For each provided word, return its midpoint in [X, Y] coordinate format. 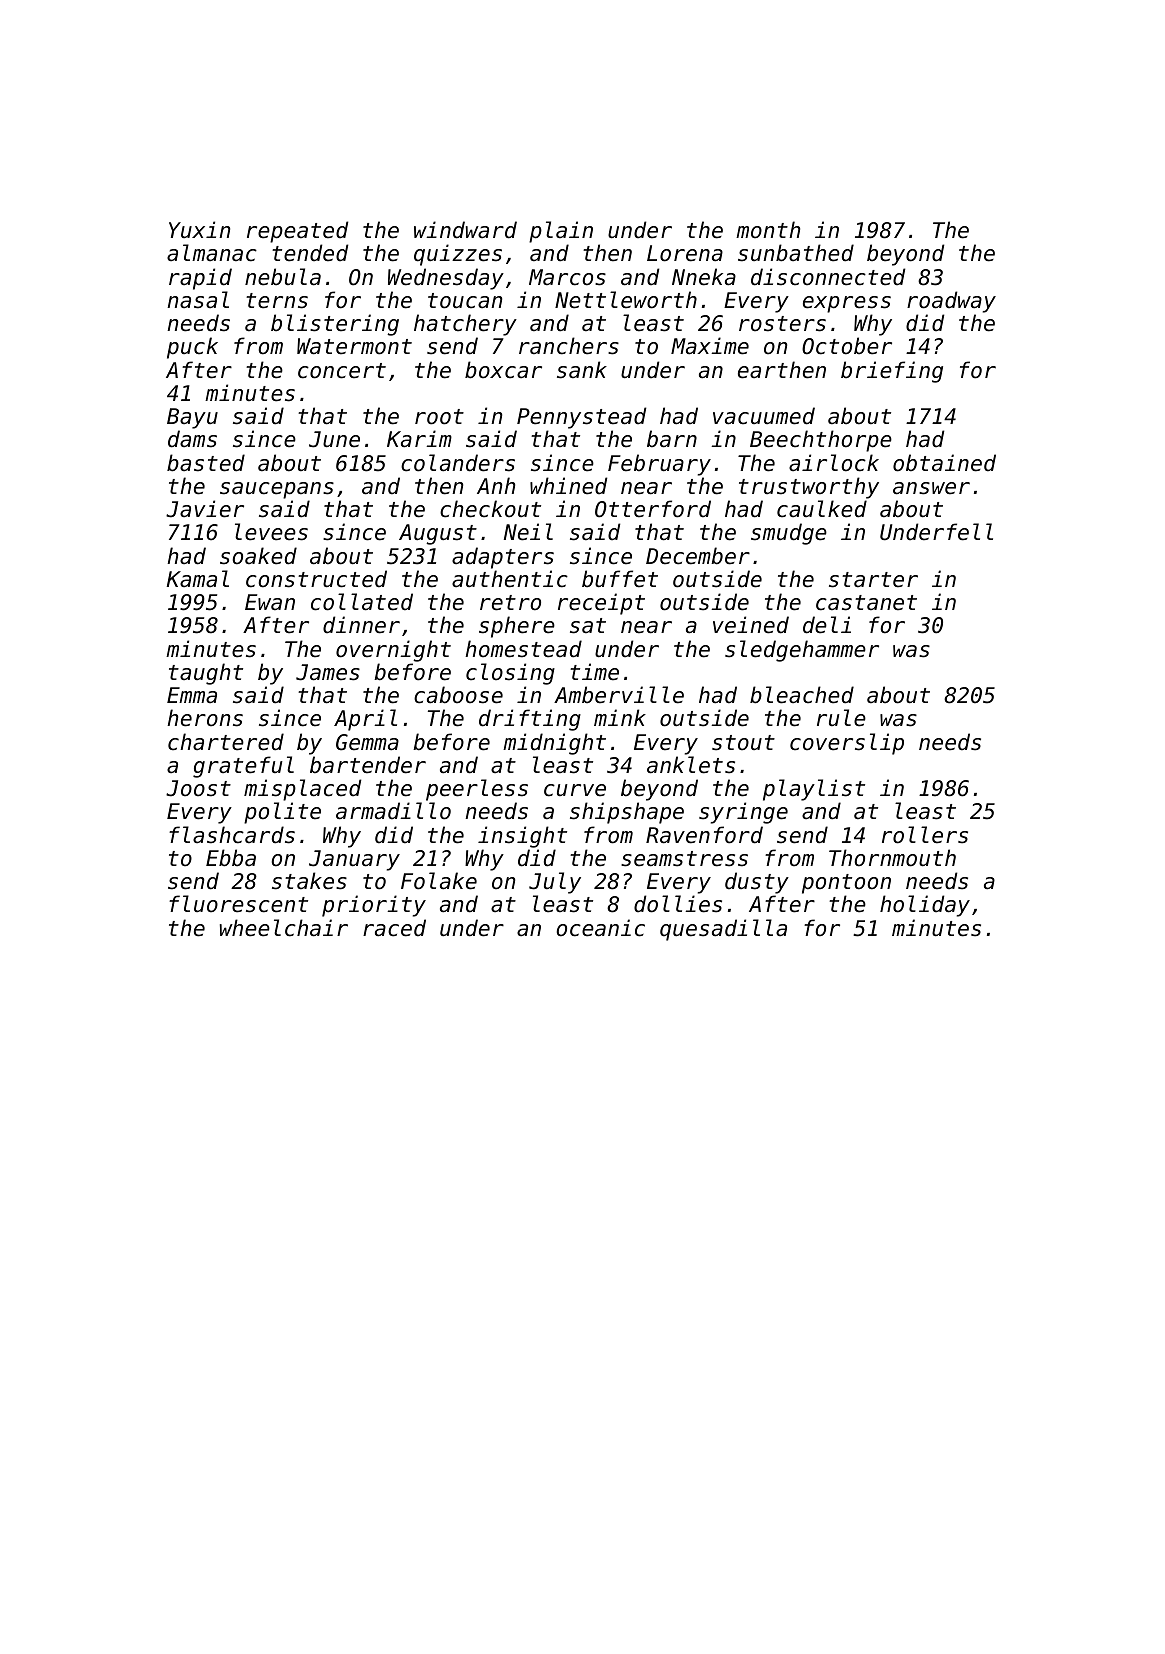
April [365, 720]
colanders [458, 463]
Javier [205, 509]
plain [561, 232]
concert [342, 371]
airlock [834, 463]
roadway [951, 302]
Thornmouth [892, 858]
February [659, 465]
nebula [283, 277]
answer [931, 488]
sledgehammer [802, 651]
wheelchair [284, 928]
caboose [458, 695]
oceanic [600, 928]
